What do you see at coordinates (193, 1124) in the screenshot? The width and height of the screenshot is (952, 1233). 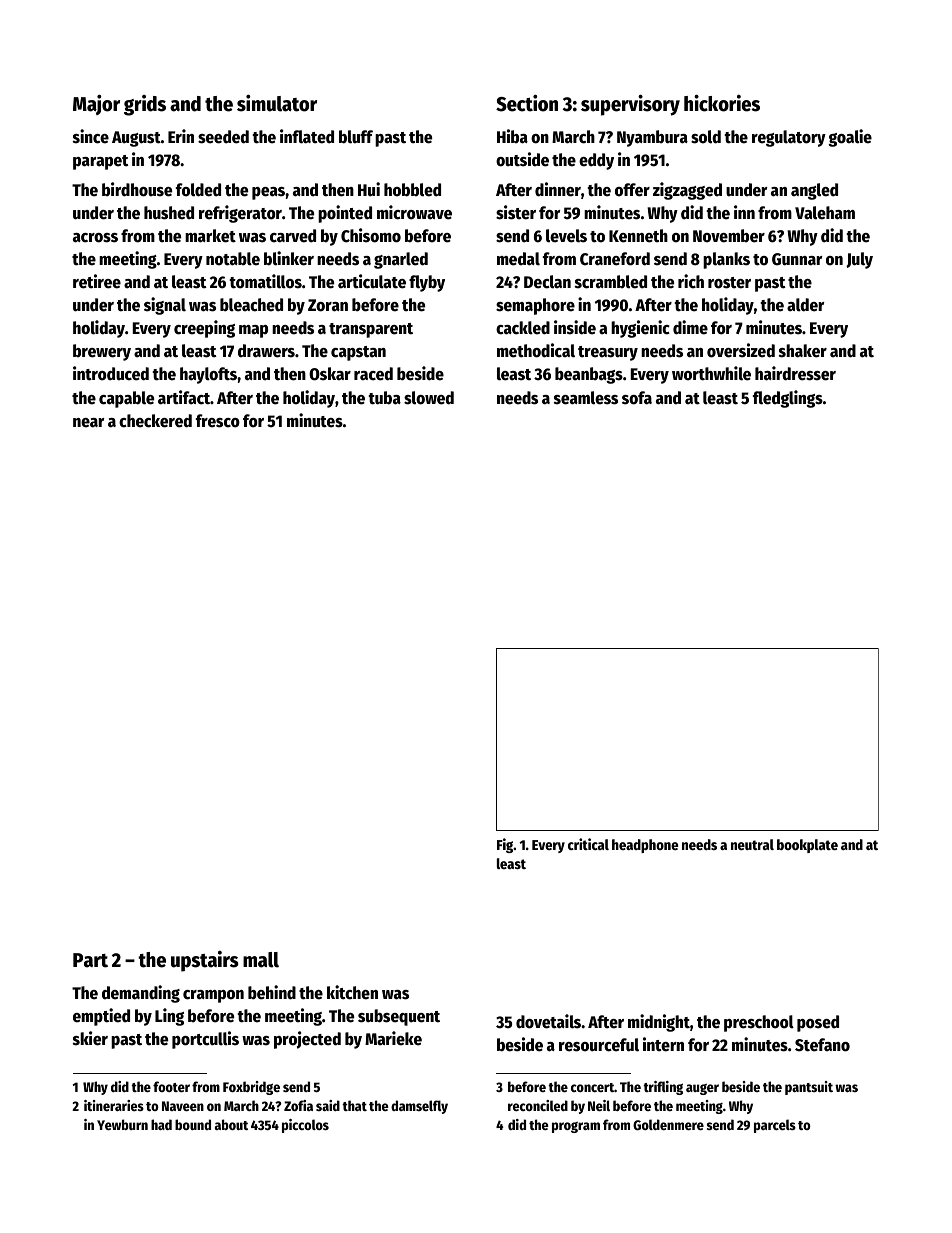 I see `bound` at bounding box center [193, 1124].
